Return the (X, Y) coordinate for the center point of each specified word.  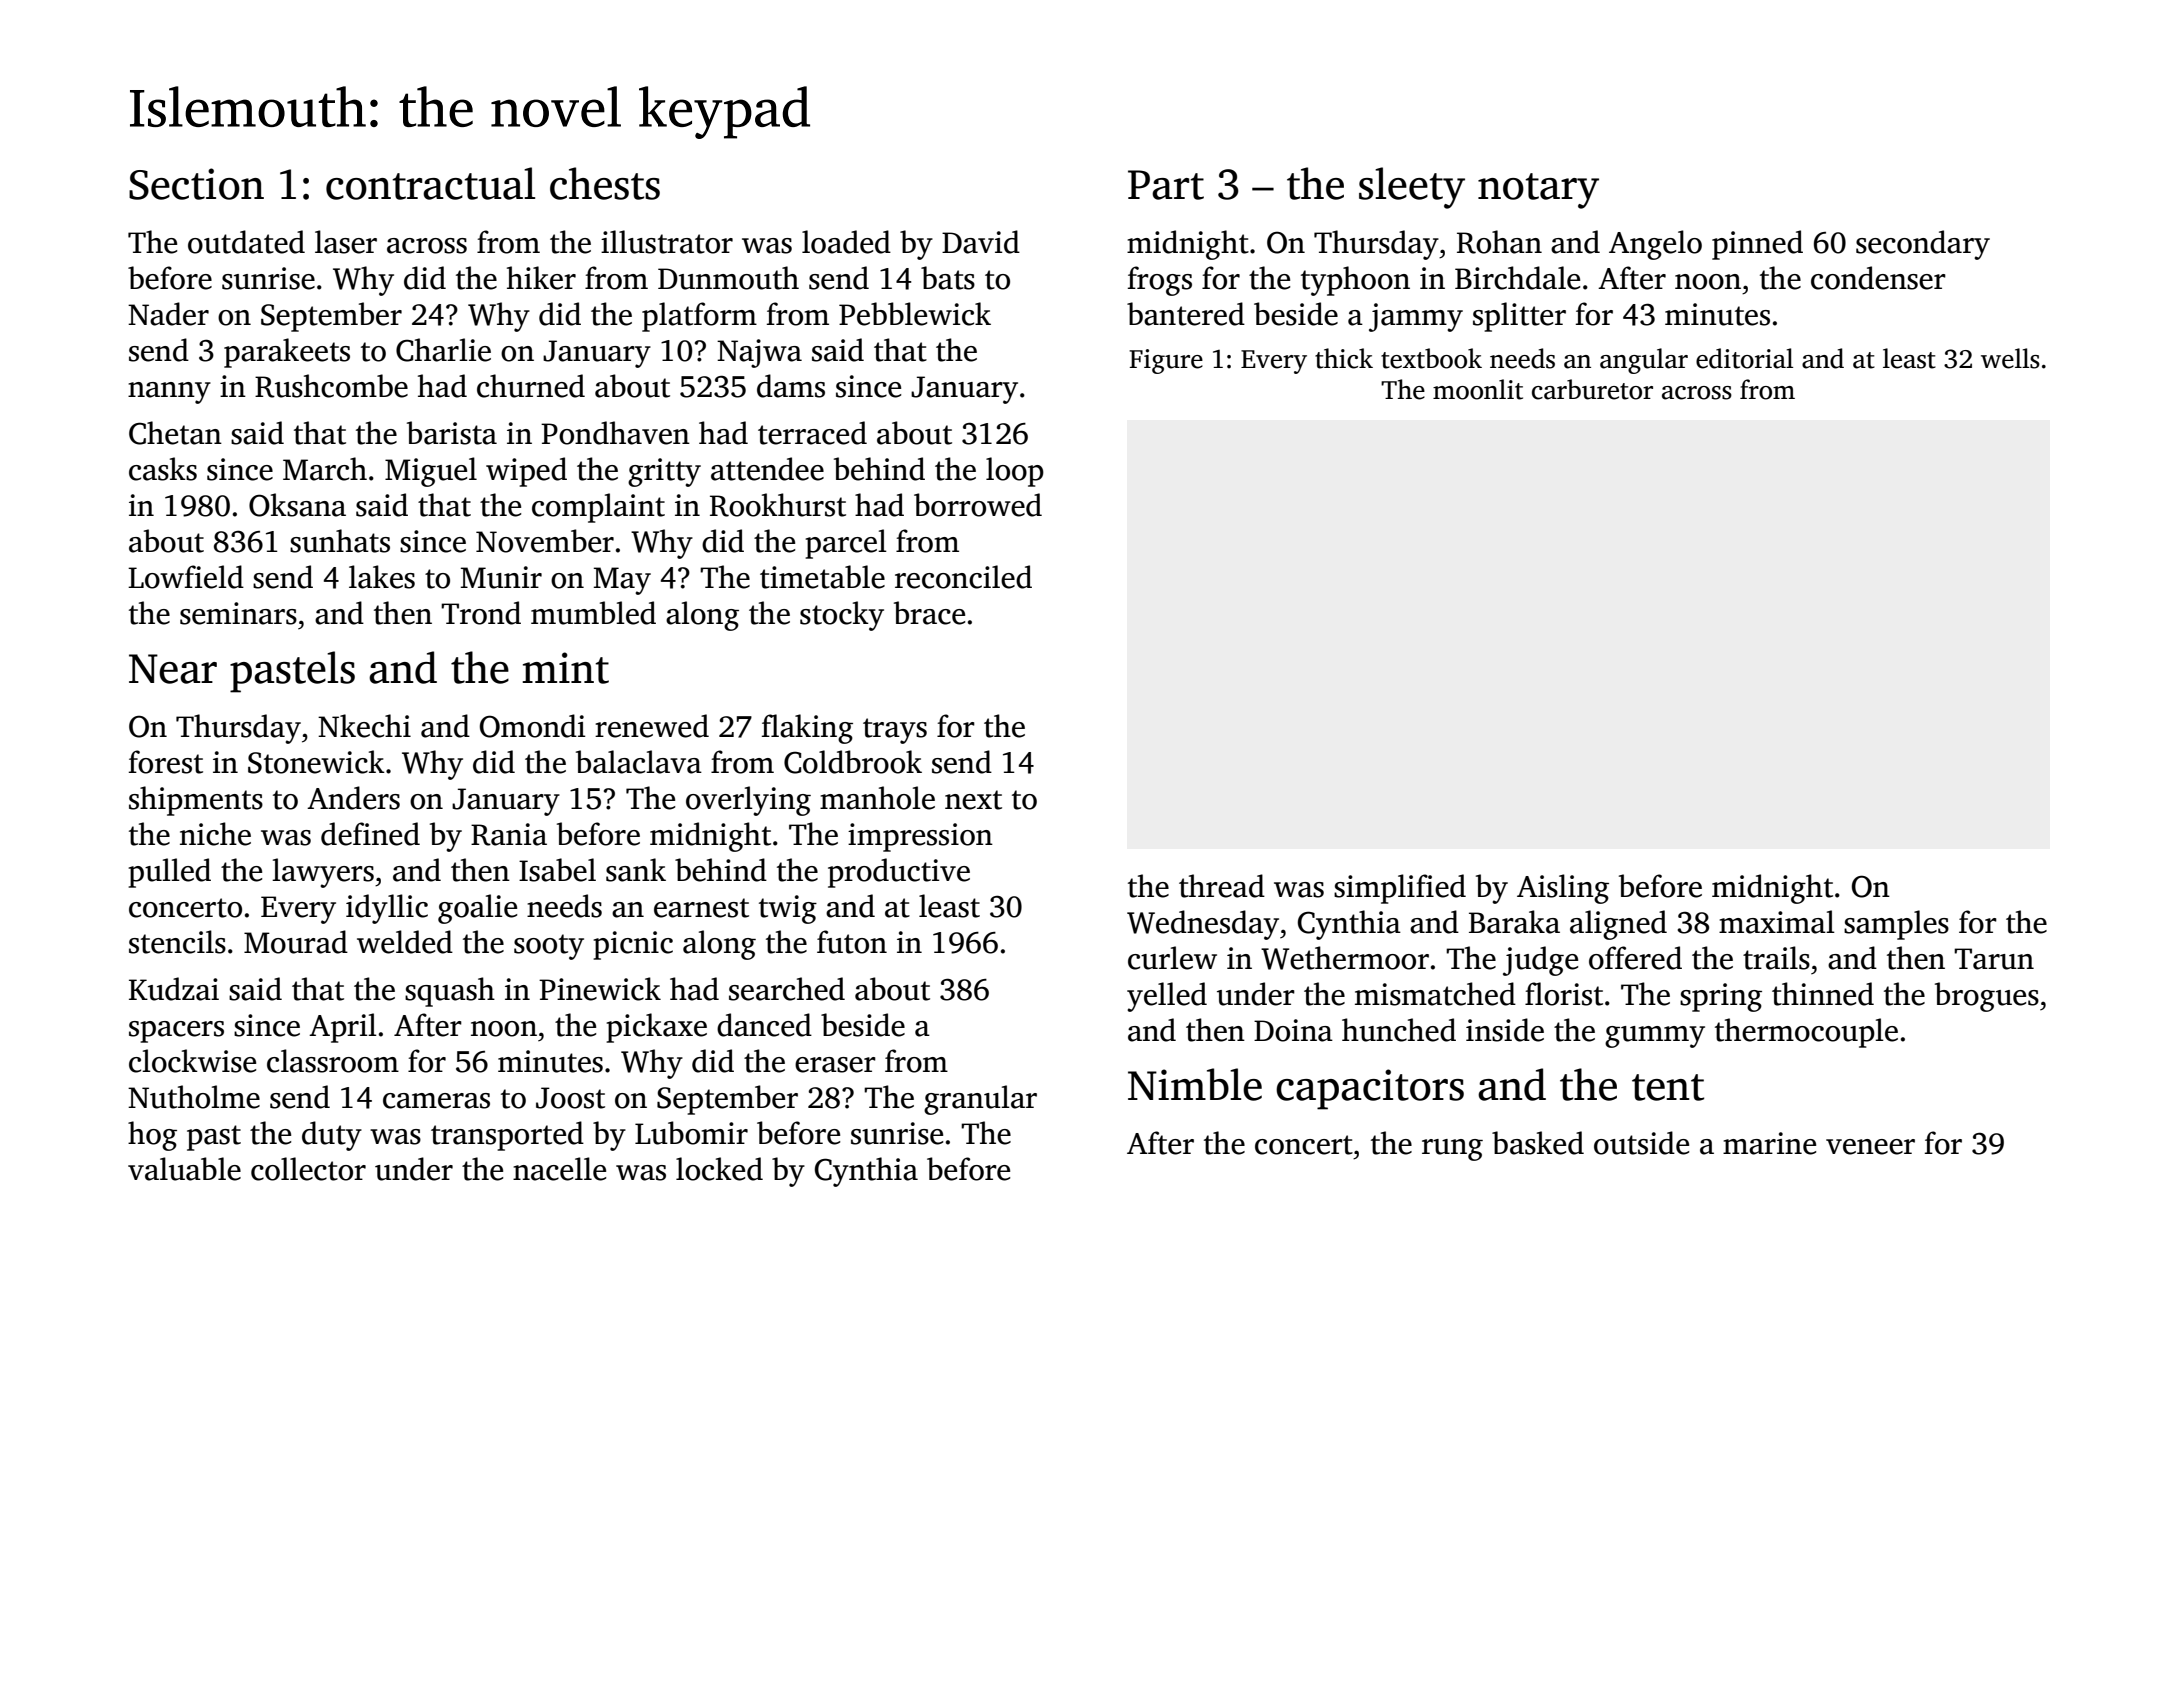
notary (1538, 191)
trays (895, 731)
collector (308, 1169)
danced (764, 1025)
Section (196, 184)
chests (605, 183)
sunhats (340, 541)
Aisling (1563, 889)
